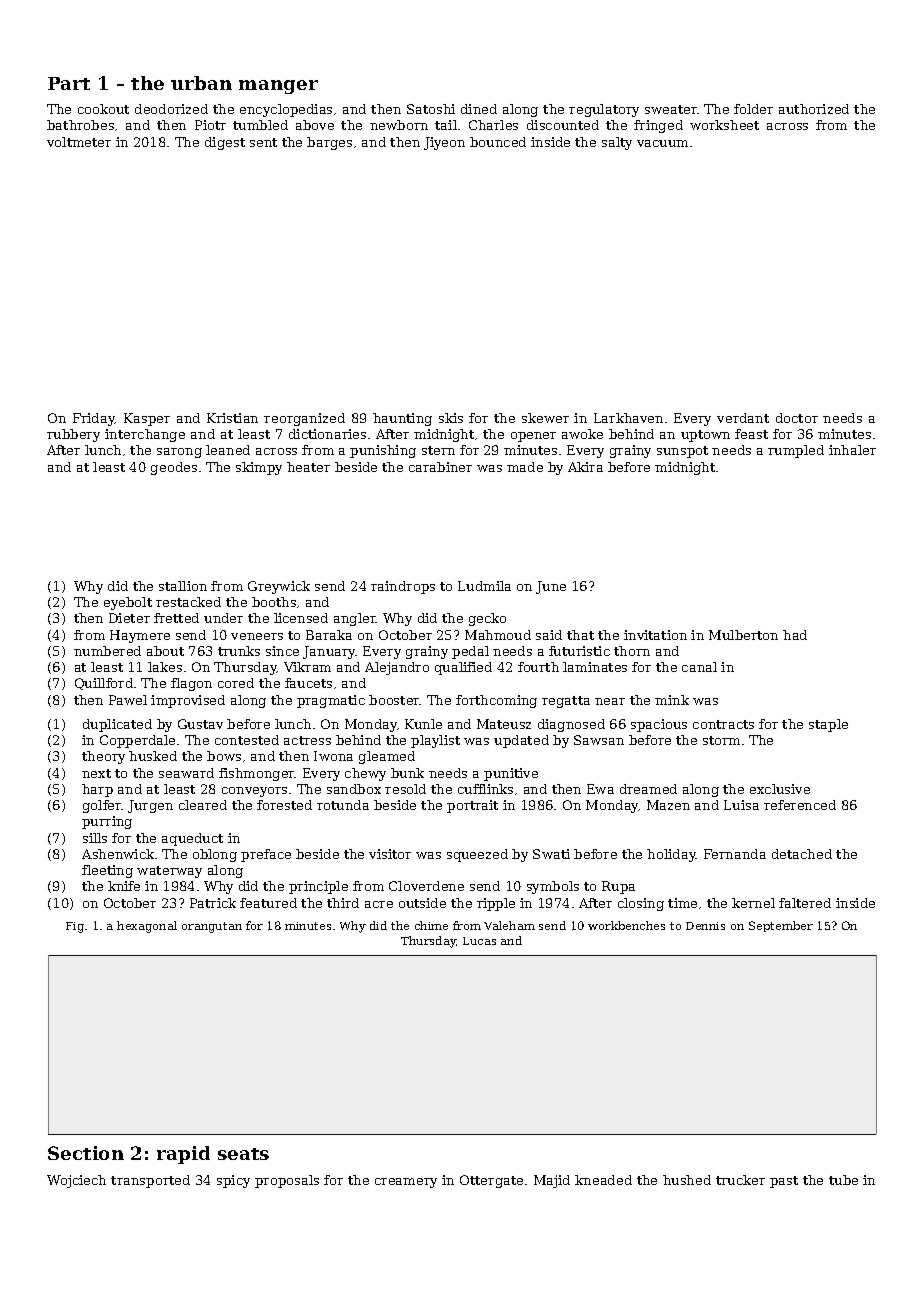  Describe the element at coordinates (533, 437) in the document. I see `opener` at that location.
